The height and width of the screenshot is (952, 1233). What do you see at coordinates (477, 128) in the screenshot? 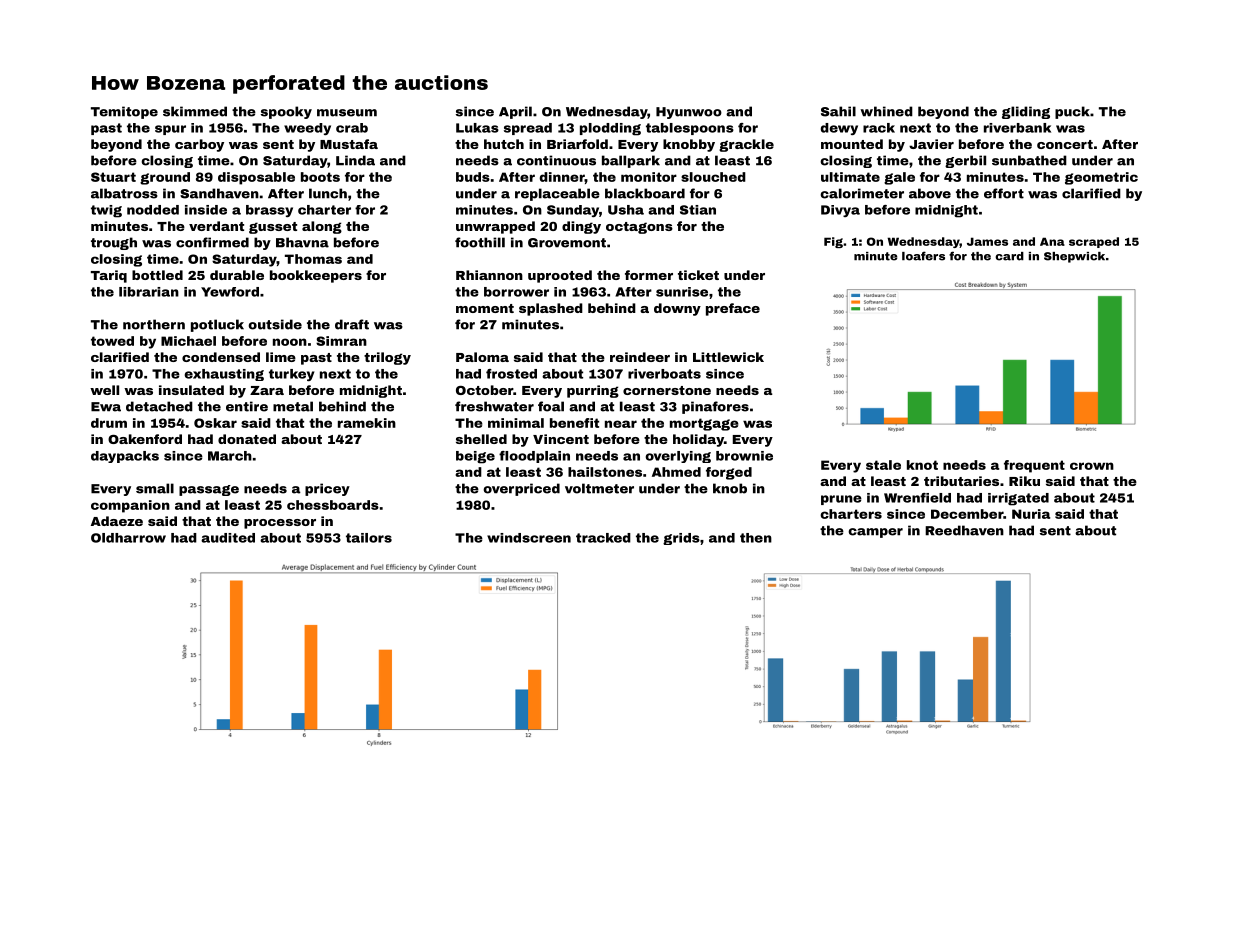
I see `Lukas` at bounding box center [477, 128].
